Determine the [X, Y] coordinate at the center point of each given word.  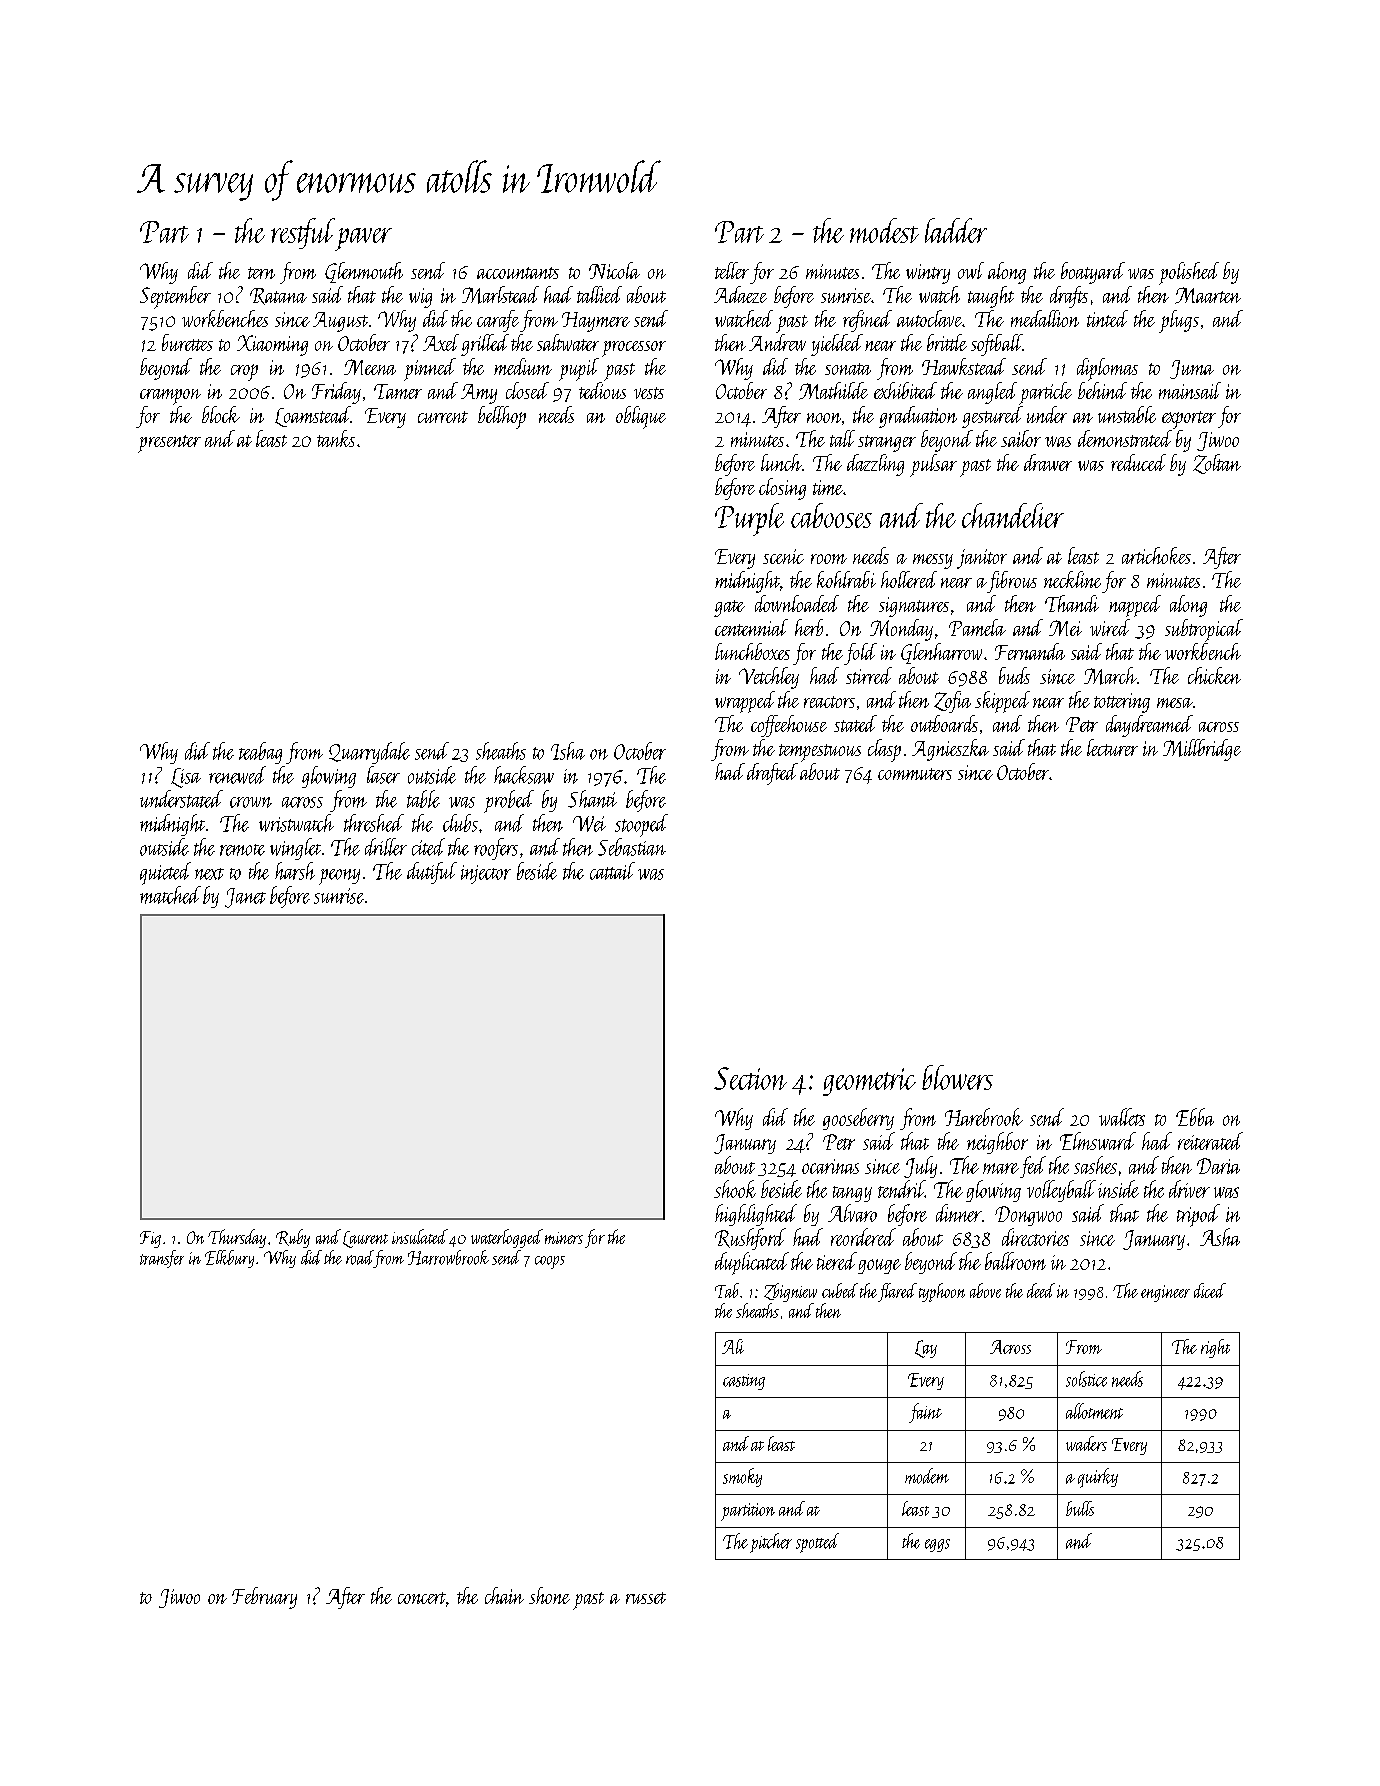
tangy [852, 1194]
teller [732, 270]
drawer [1048, 462]
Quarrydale [369, 753]
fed [1033, 1167]
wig [420, 298]
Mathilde [833, 391]
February [264, 1598]
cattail [612, 871]
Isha [568, 751]
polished [1189, 273]
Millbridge [1202, 750]
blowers [957, 1077]
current [443, 417]
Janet [245, 898]
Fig [150, 1239]
